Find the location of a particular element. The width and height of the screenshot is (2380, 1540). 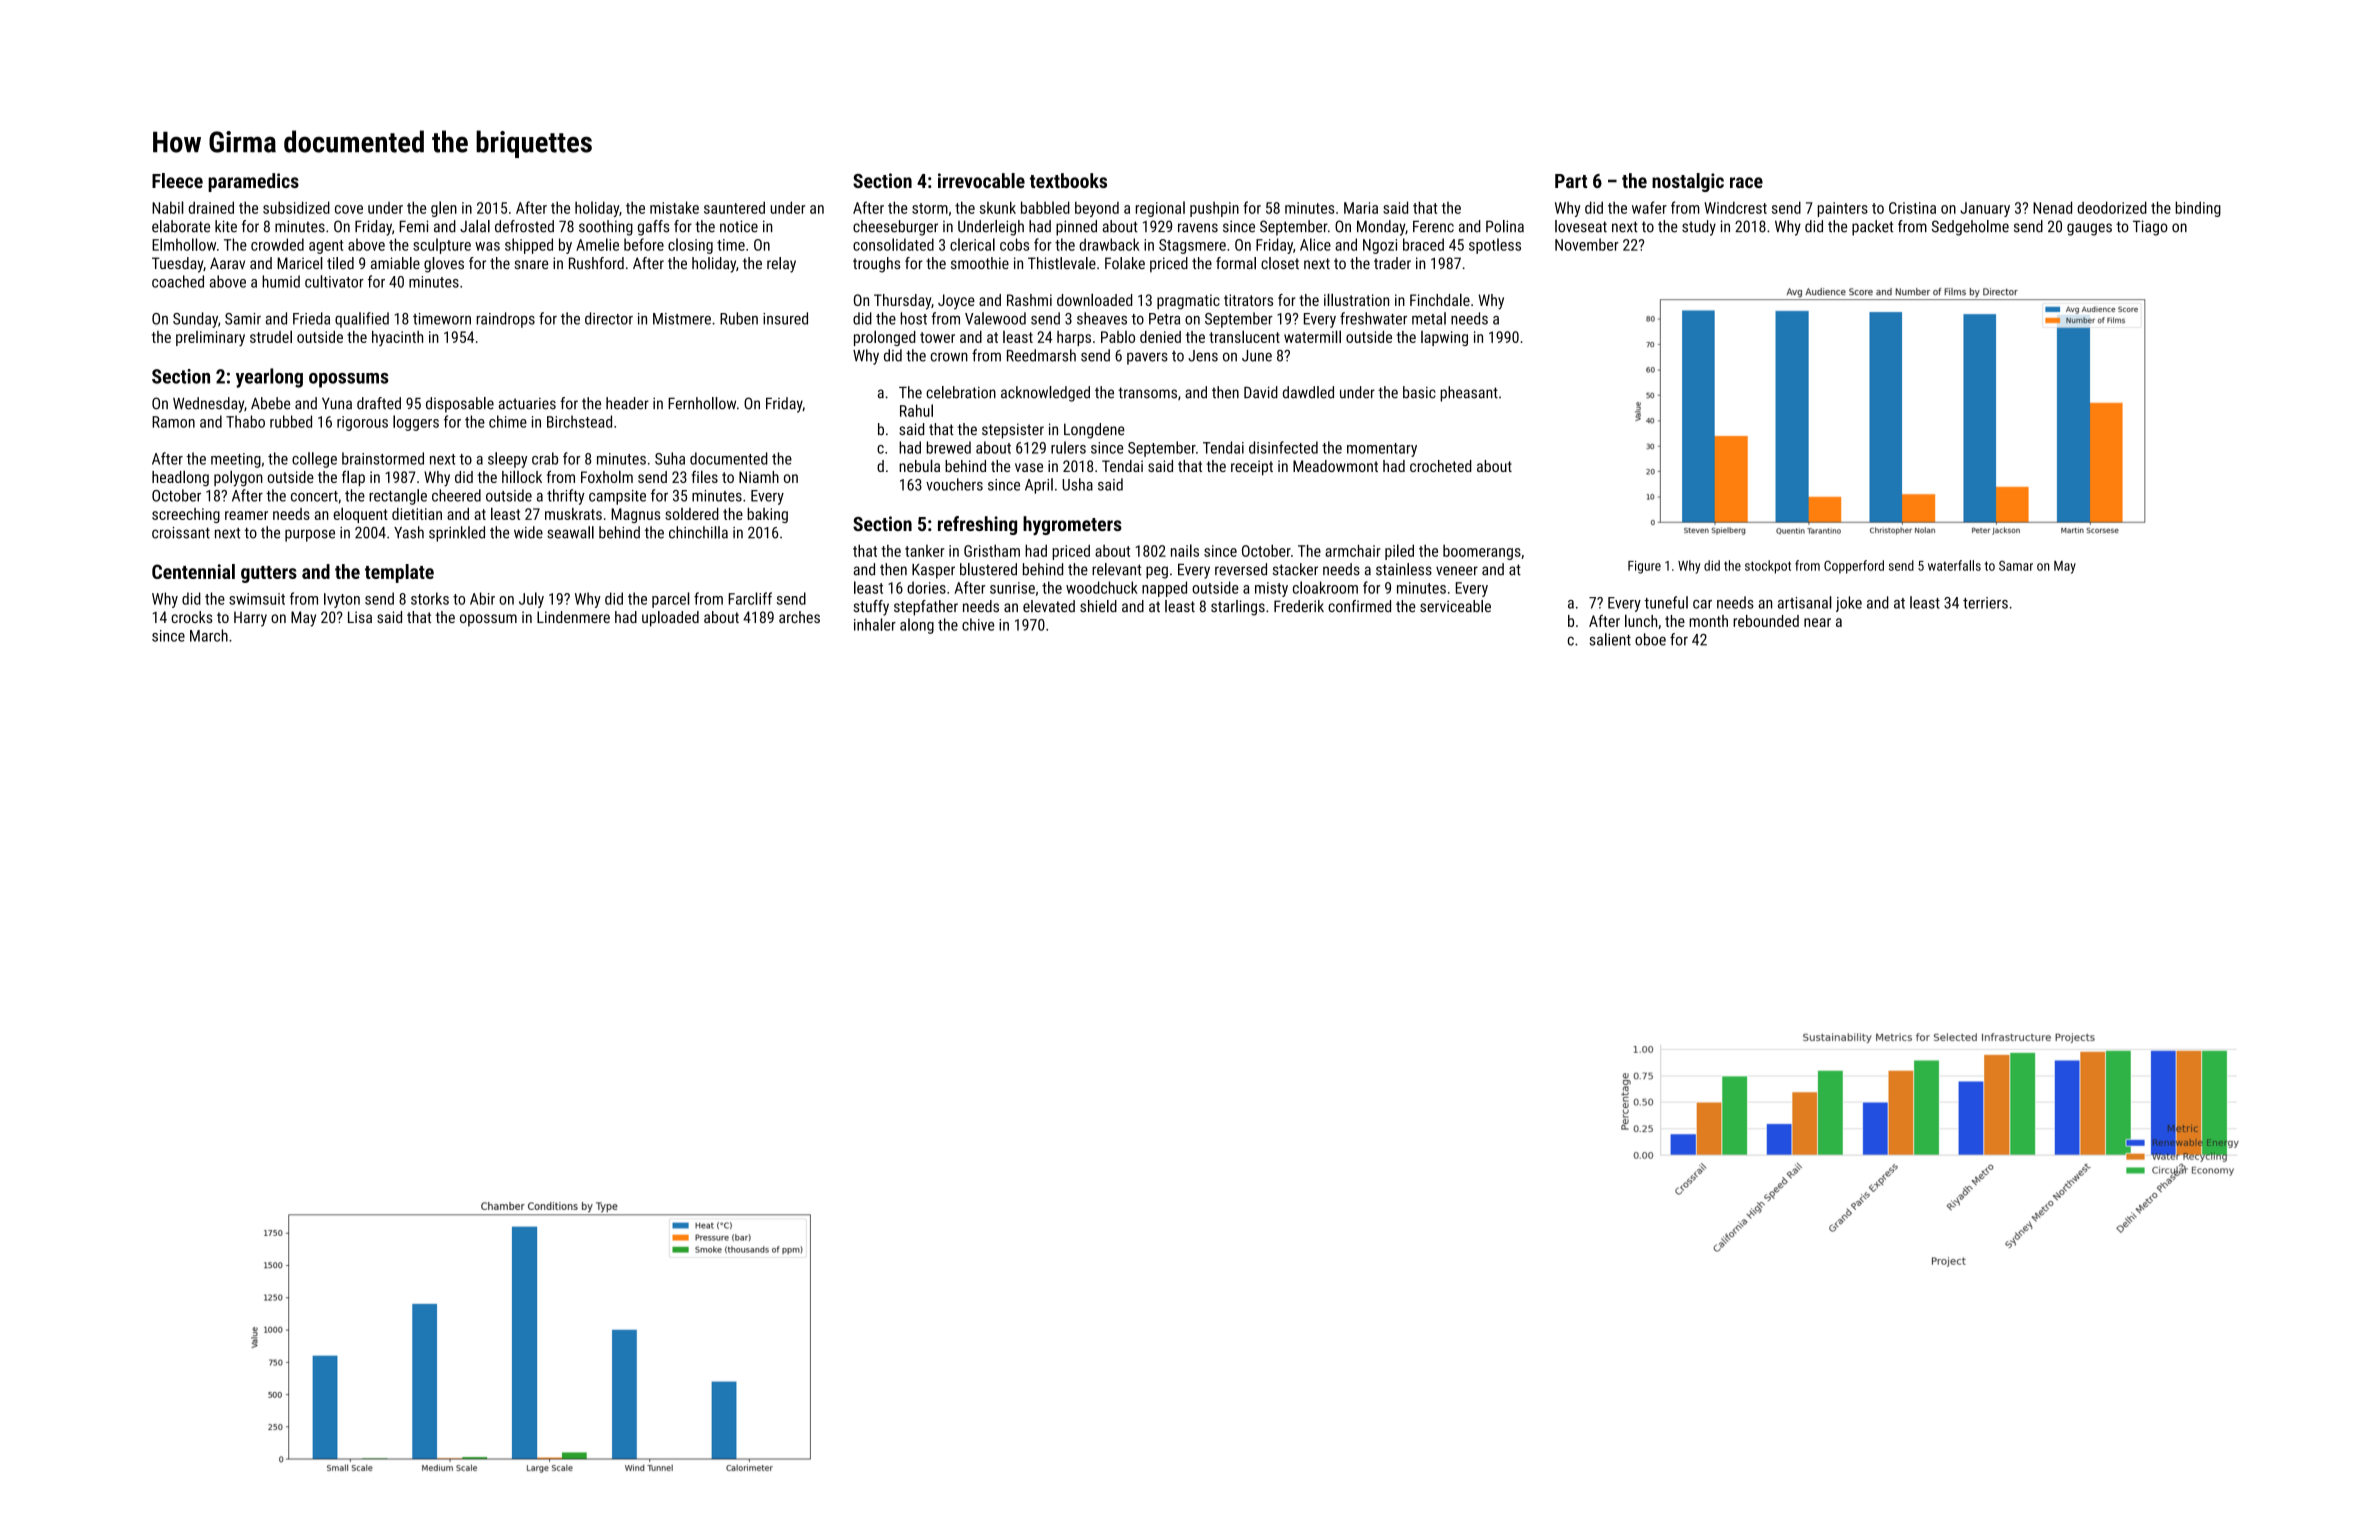

nostalgic is located at coordinates (1688, 182).
